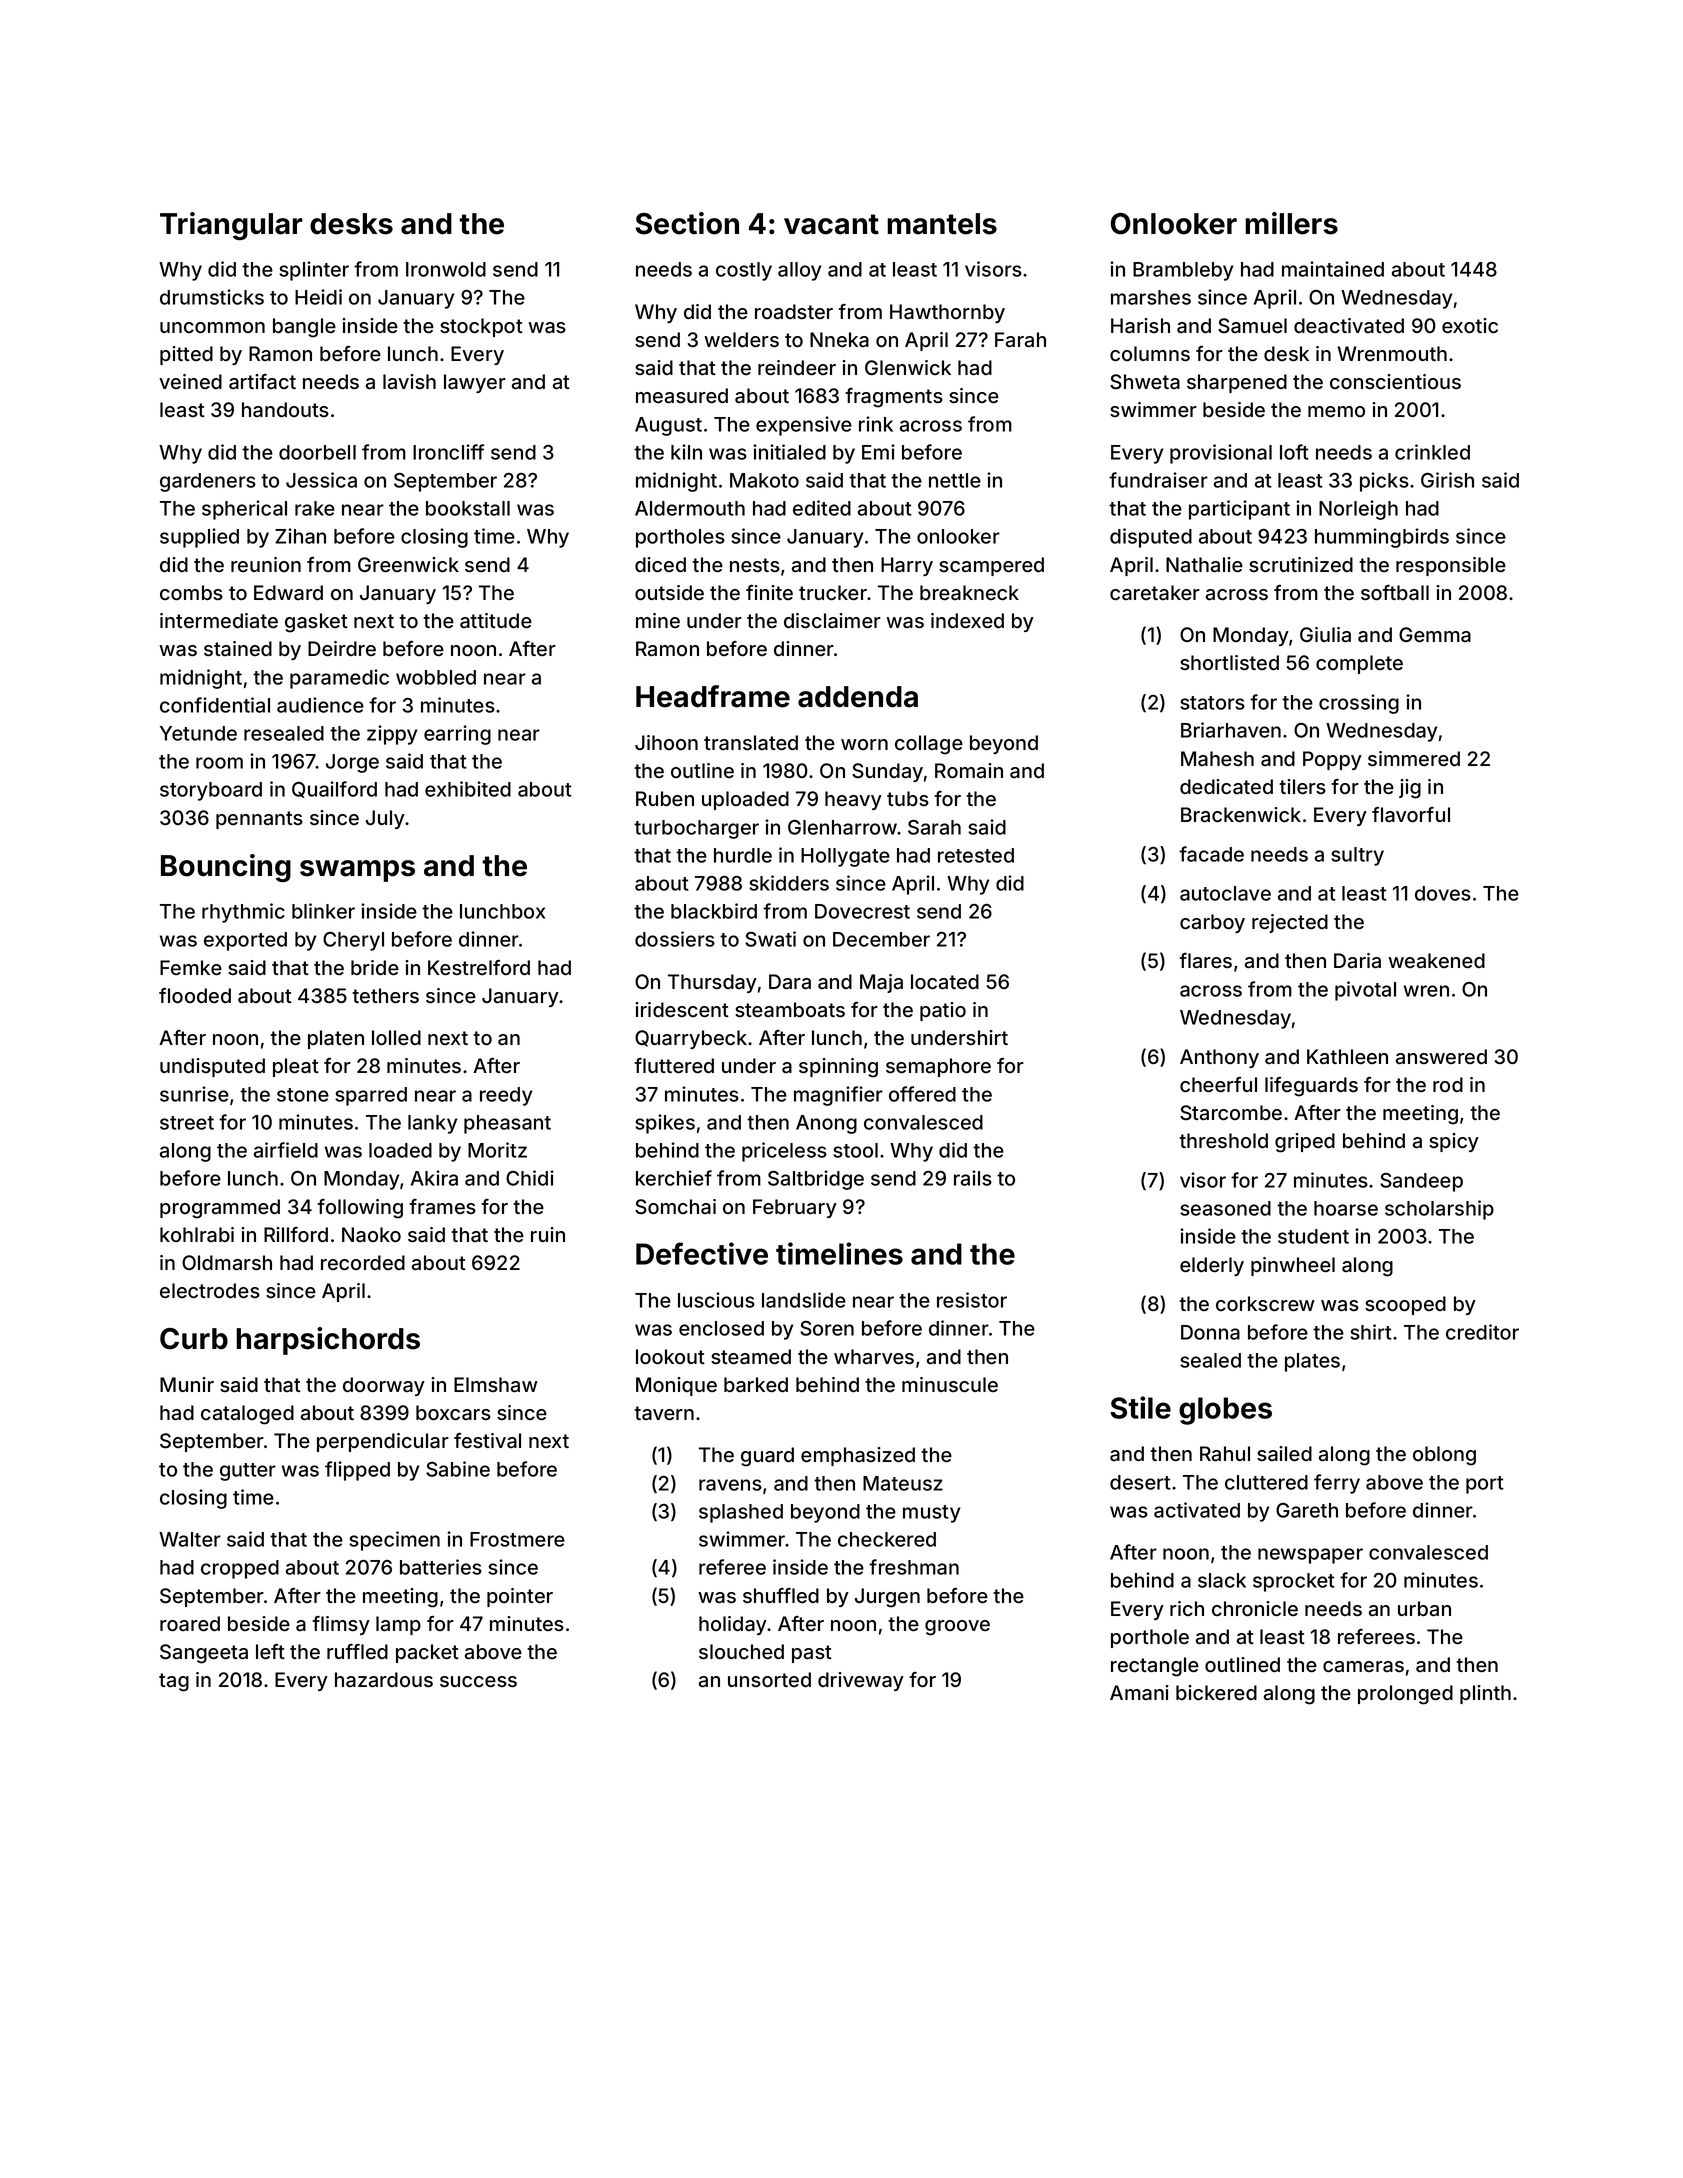 The image size is (1683, 2178). I want to click on exotic, so click(1470, 325).
